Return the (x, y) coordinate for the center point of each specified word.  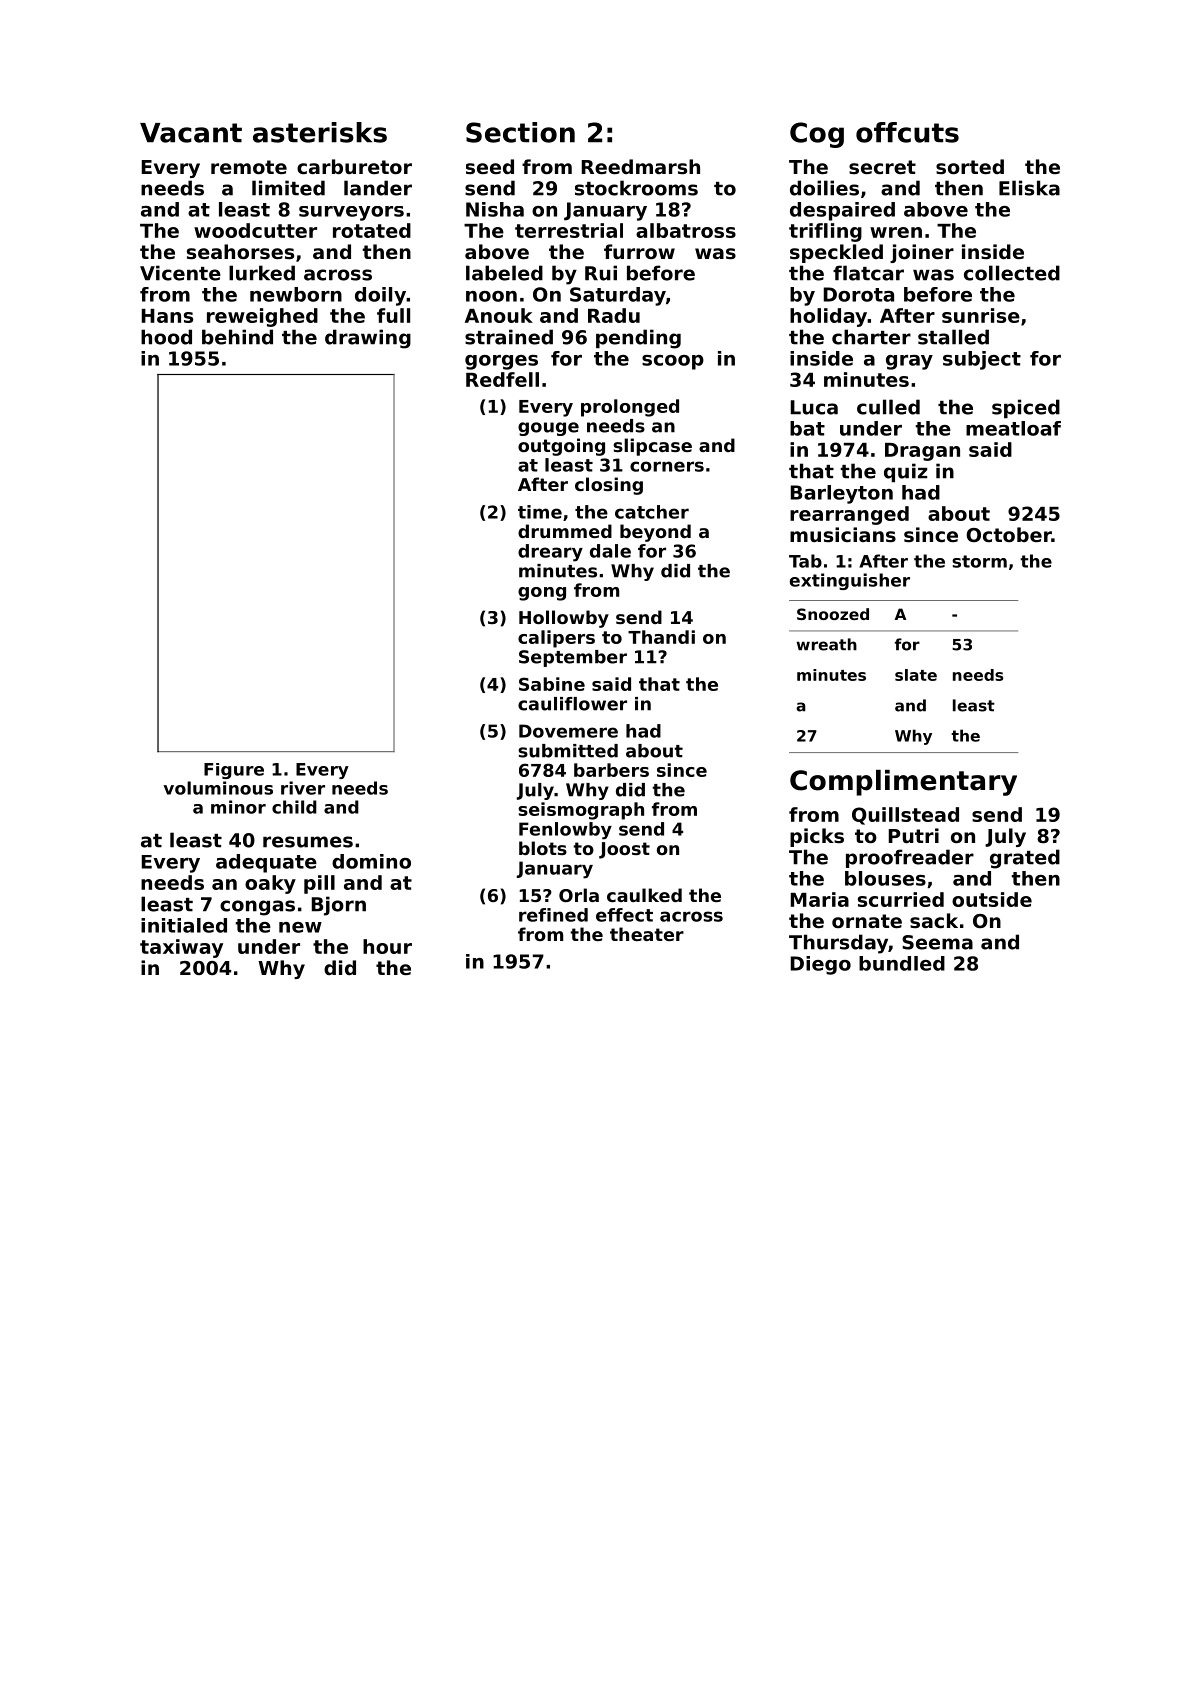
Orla (579, 895)
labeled (504, 273)
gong (542, 594)
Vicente (180, 273)
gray (909, 362)
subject (982, 360)
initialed (184, 925)
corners (667, 466)
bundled (902, 963)
